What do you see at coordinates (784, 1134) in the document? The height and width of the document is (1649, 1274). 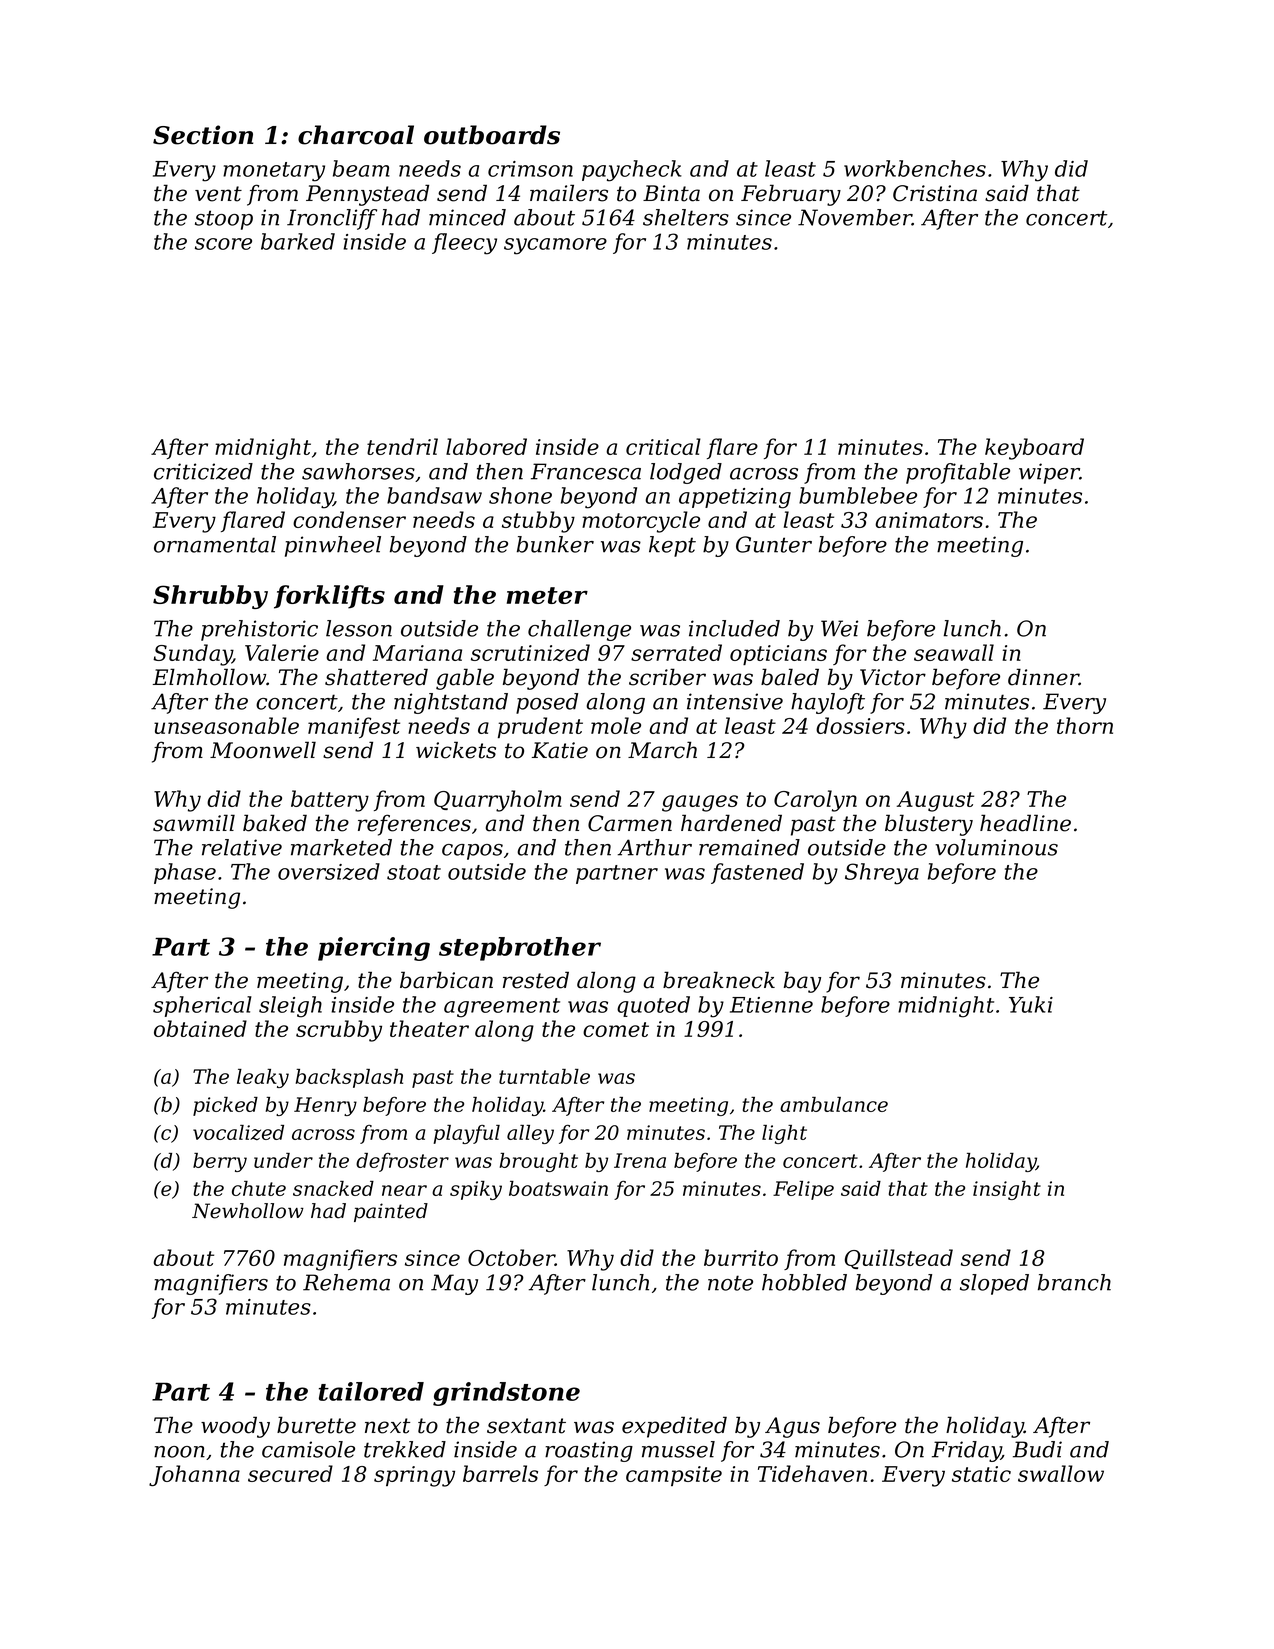 I see `light` at bounding box center [784, 1134].
